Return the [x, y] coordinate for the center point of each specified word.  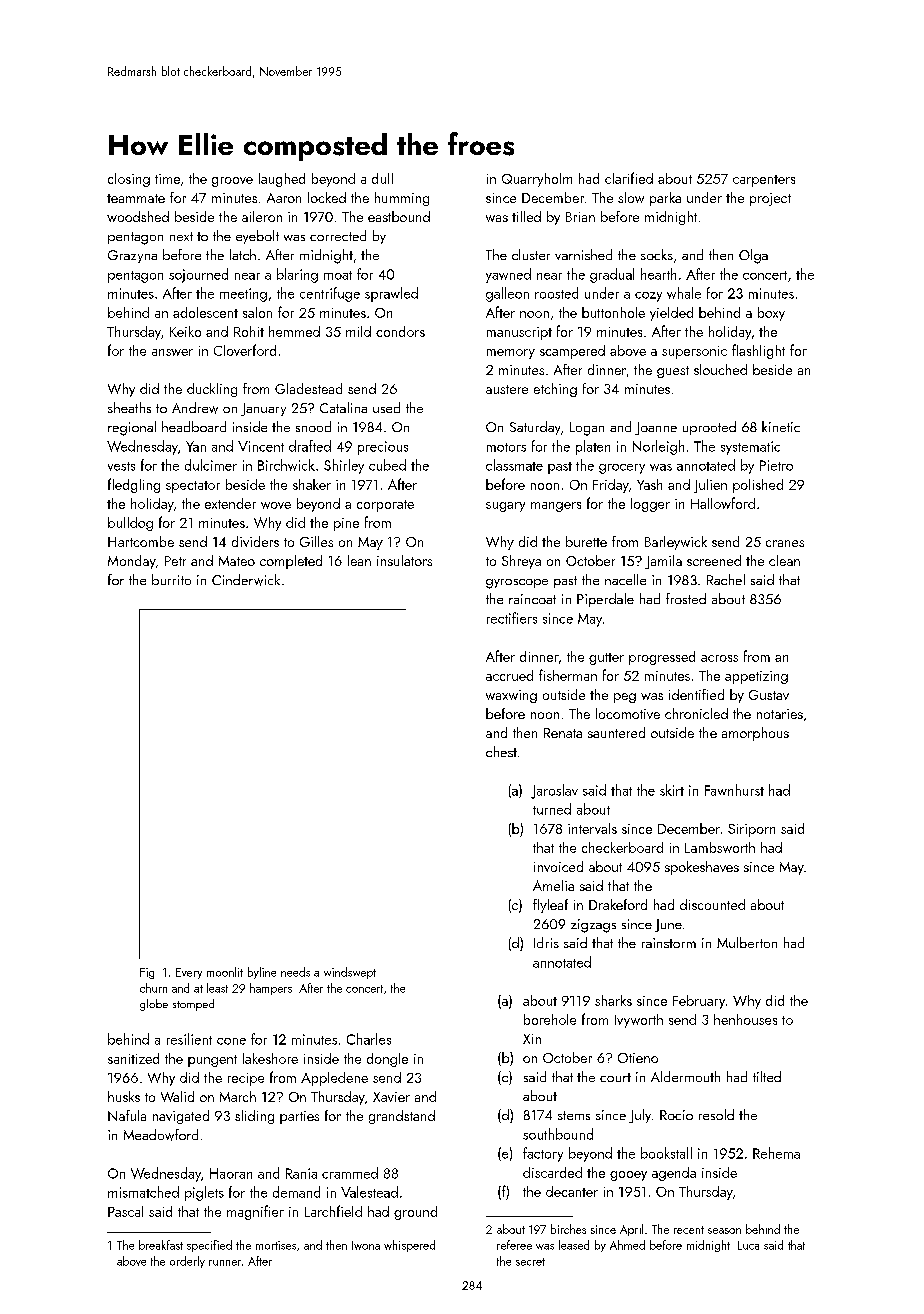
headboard [194, 426]
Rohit [249, 331]
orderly [187, 1262]
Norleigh [658, 447]
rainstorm [669, 943]
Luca [748, 1245]
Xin [532, 1039]
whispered [409, 1246]
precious [383, 448]
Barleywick [676, 543]
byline [262, 973]
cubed [387, 465]
